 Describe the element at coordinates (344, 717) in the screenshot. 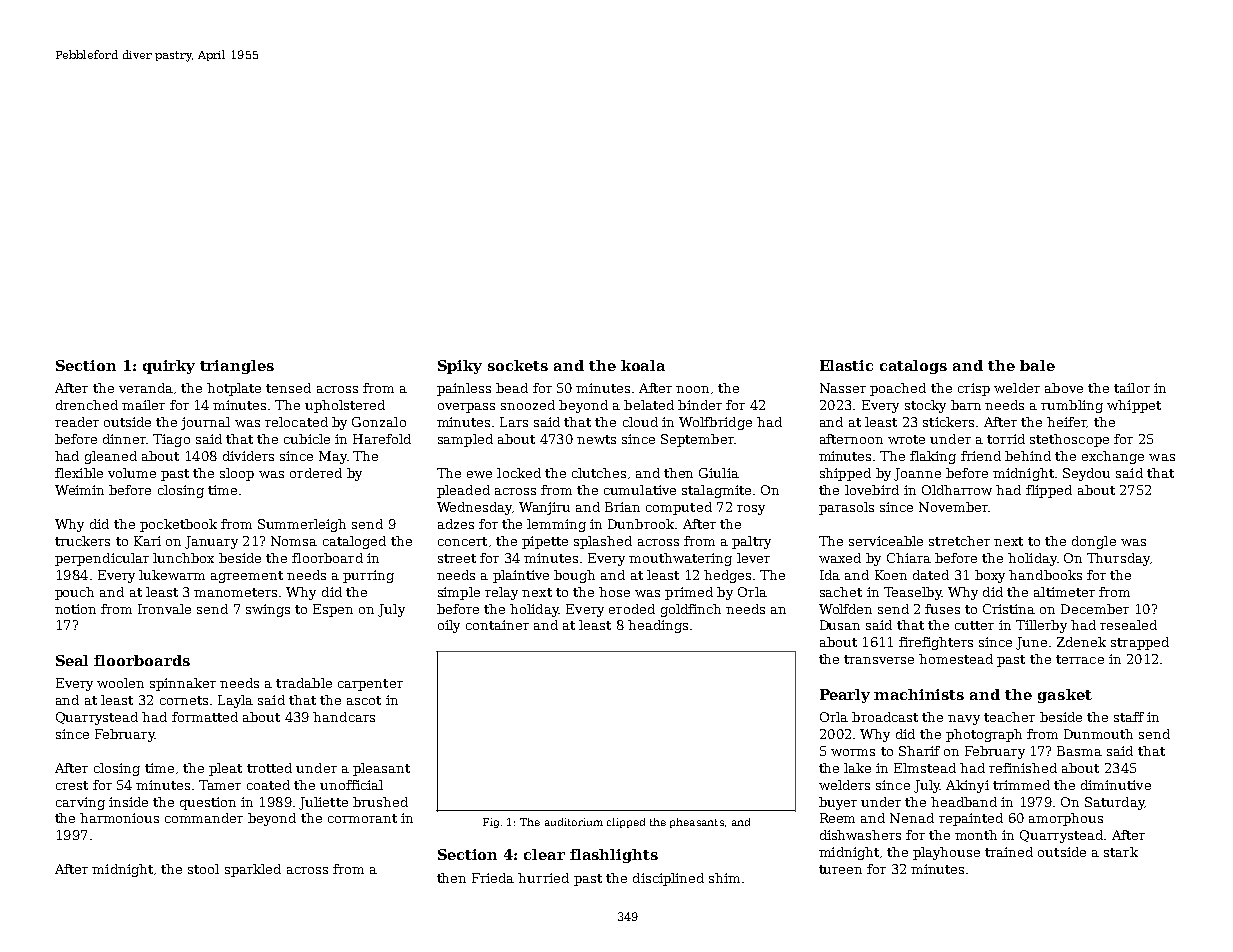

I see `handcars` at that location.
